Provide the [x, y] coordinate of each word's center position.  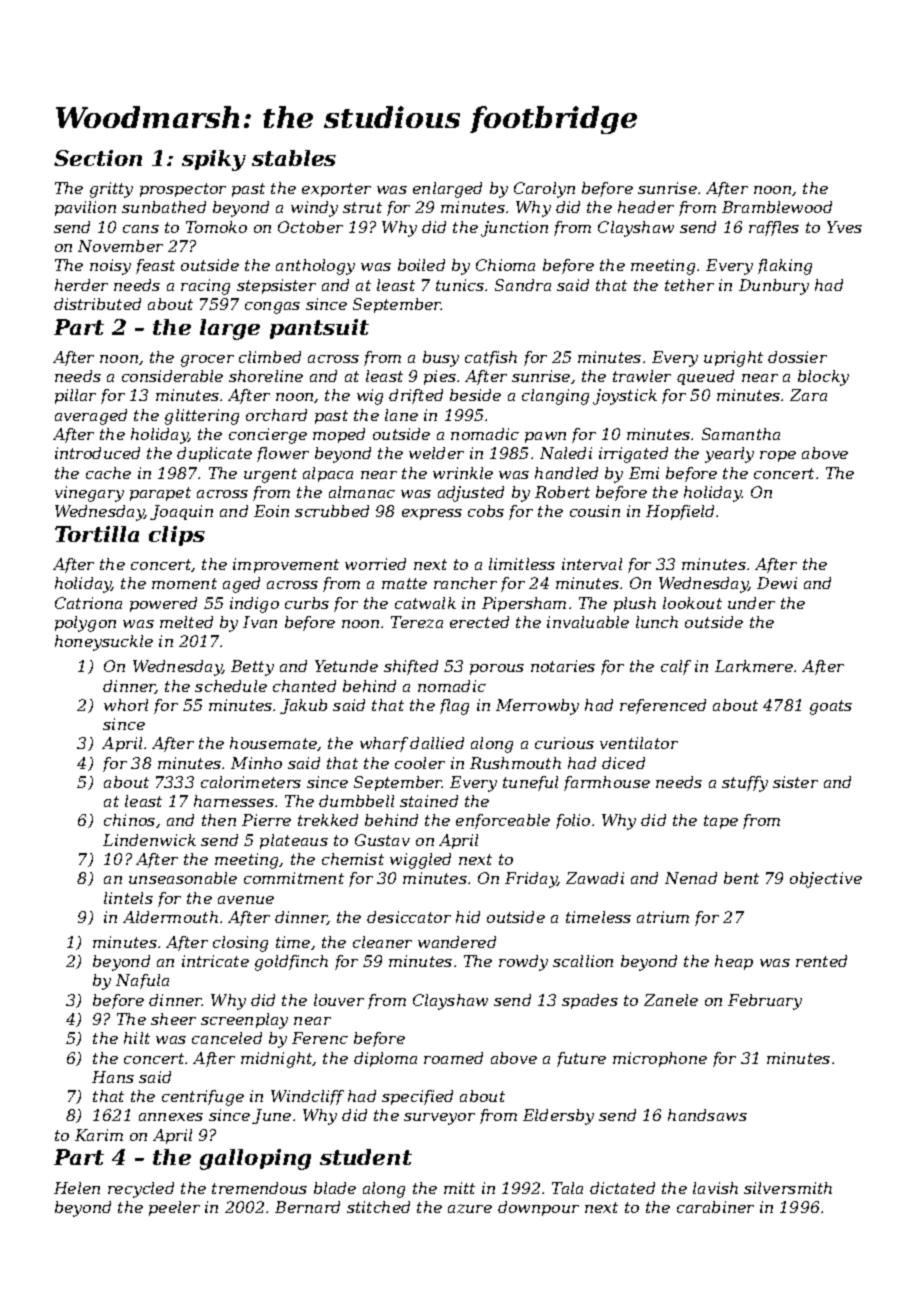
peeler [174, 1208]
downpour [538, 1208]
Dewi [777, 583]
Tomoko [216, 227]
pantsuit [319, 329]
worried [375, 564]
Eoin [271, 511]
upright [733, 359]
